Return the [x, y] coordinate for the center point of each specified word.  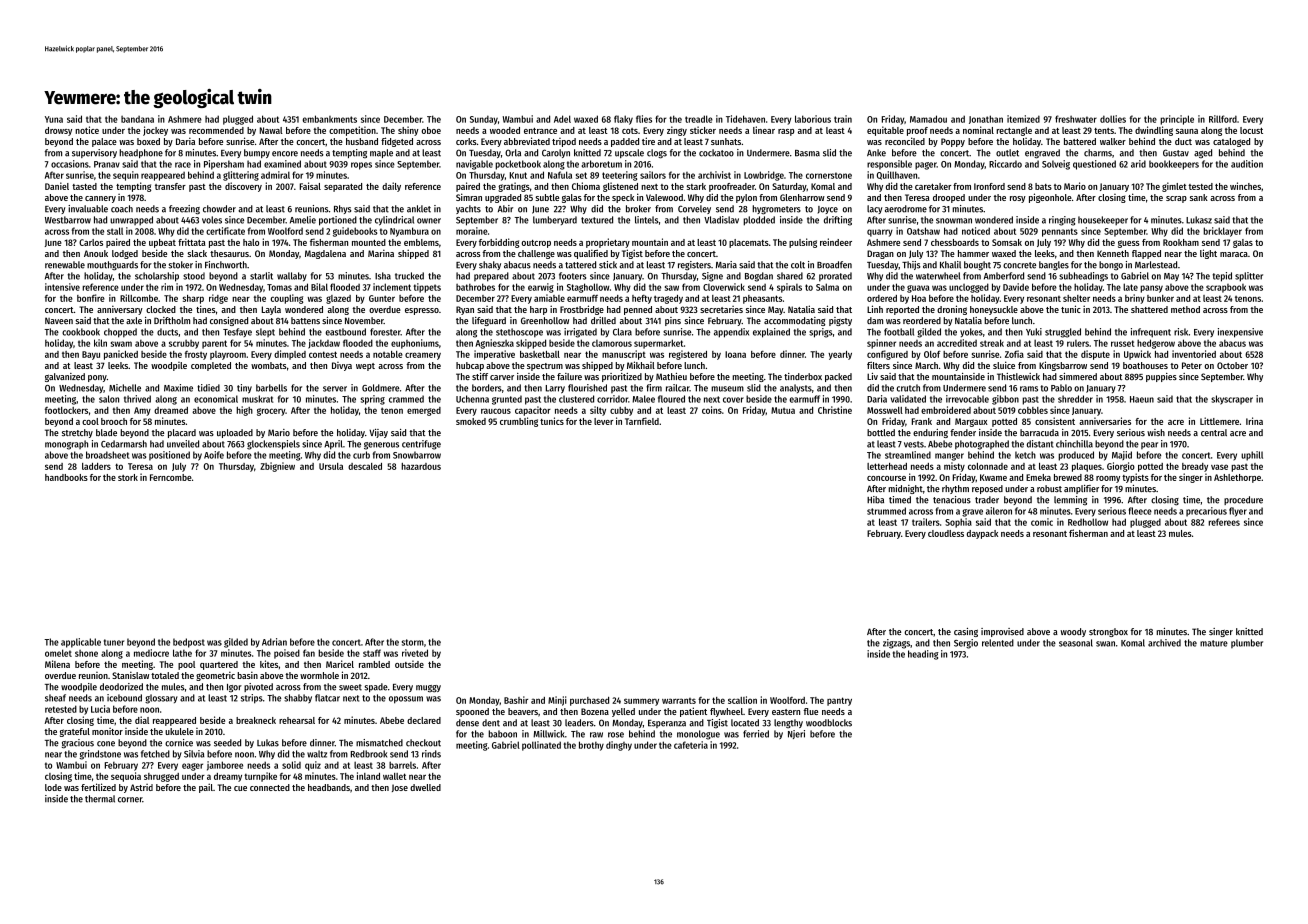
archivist [714, 175]
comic [1042, 522]
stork [128, 477]
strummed [886, 511]
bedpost [189, 643]
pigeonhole [1050, 198]
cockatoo [716, 153]
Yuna [54, 119]
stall [115, 231]
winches [1245, 186]
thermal [100, 799]
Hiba [875, 500]
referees [1224, 522]
